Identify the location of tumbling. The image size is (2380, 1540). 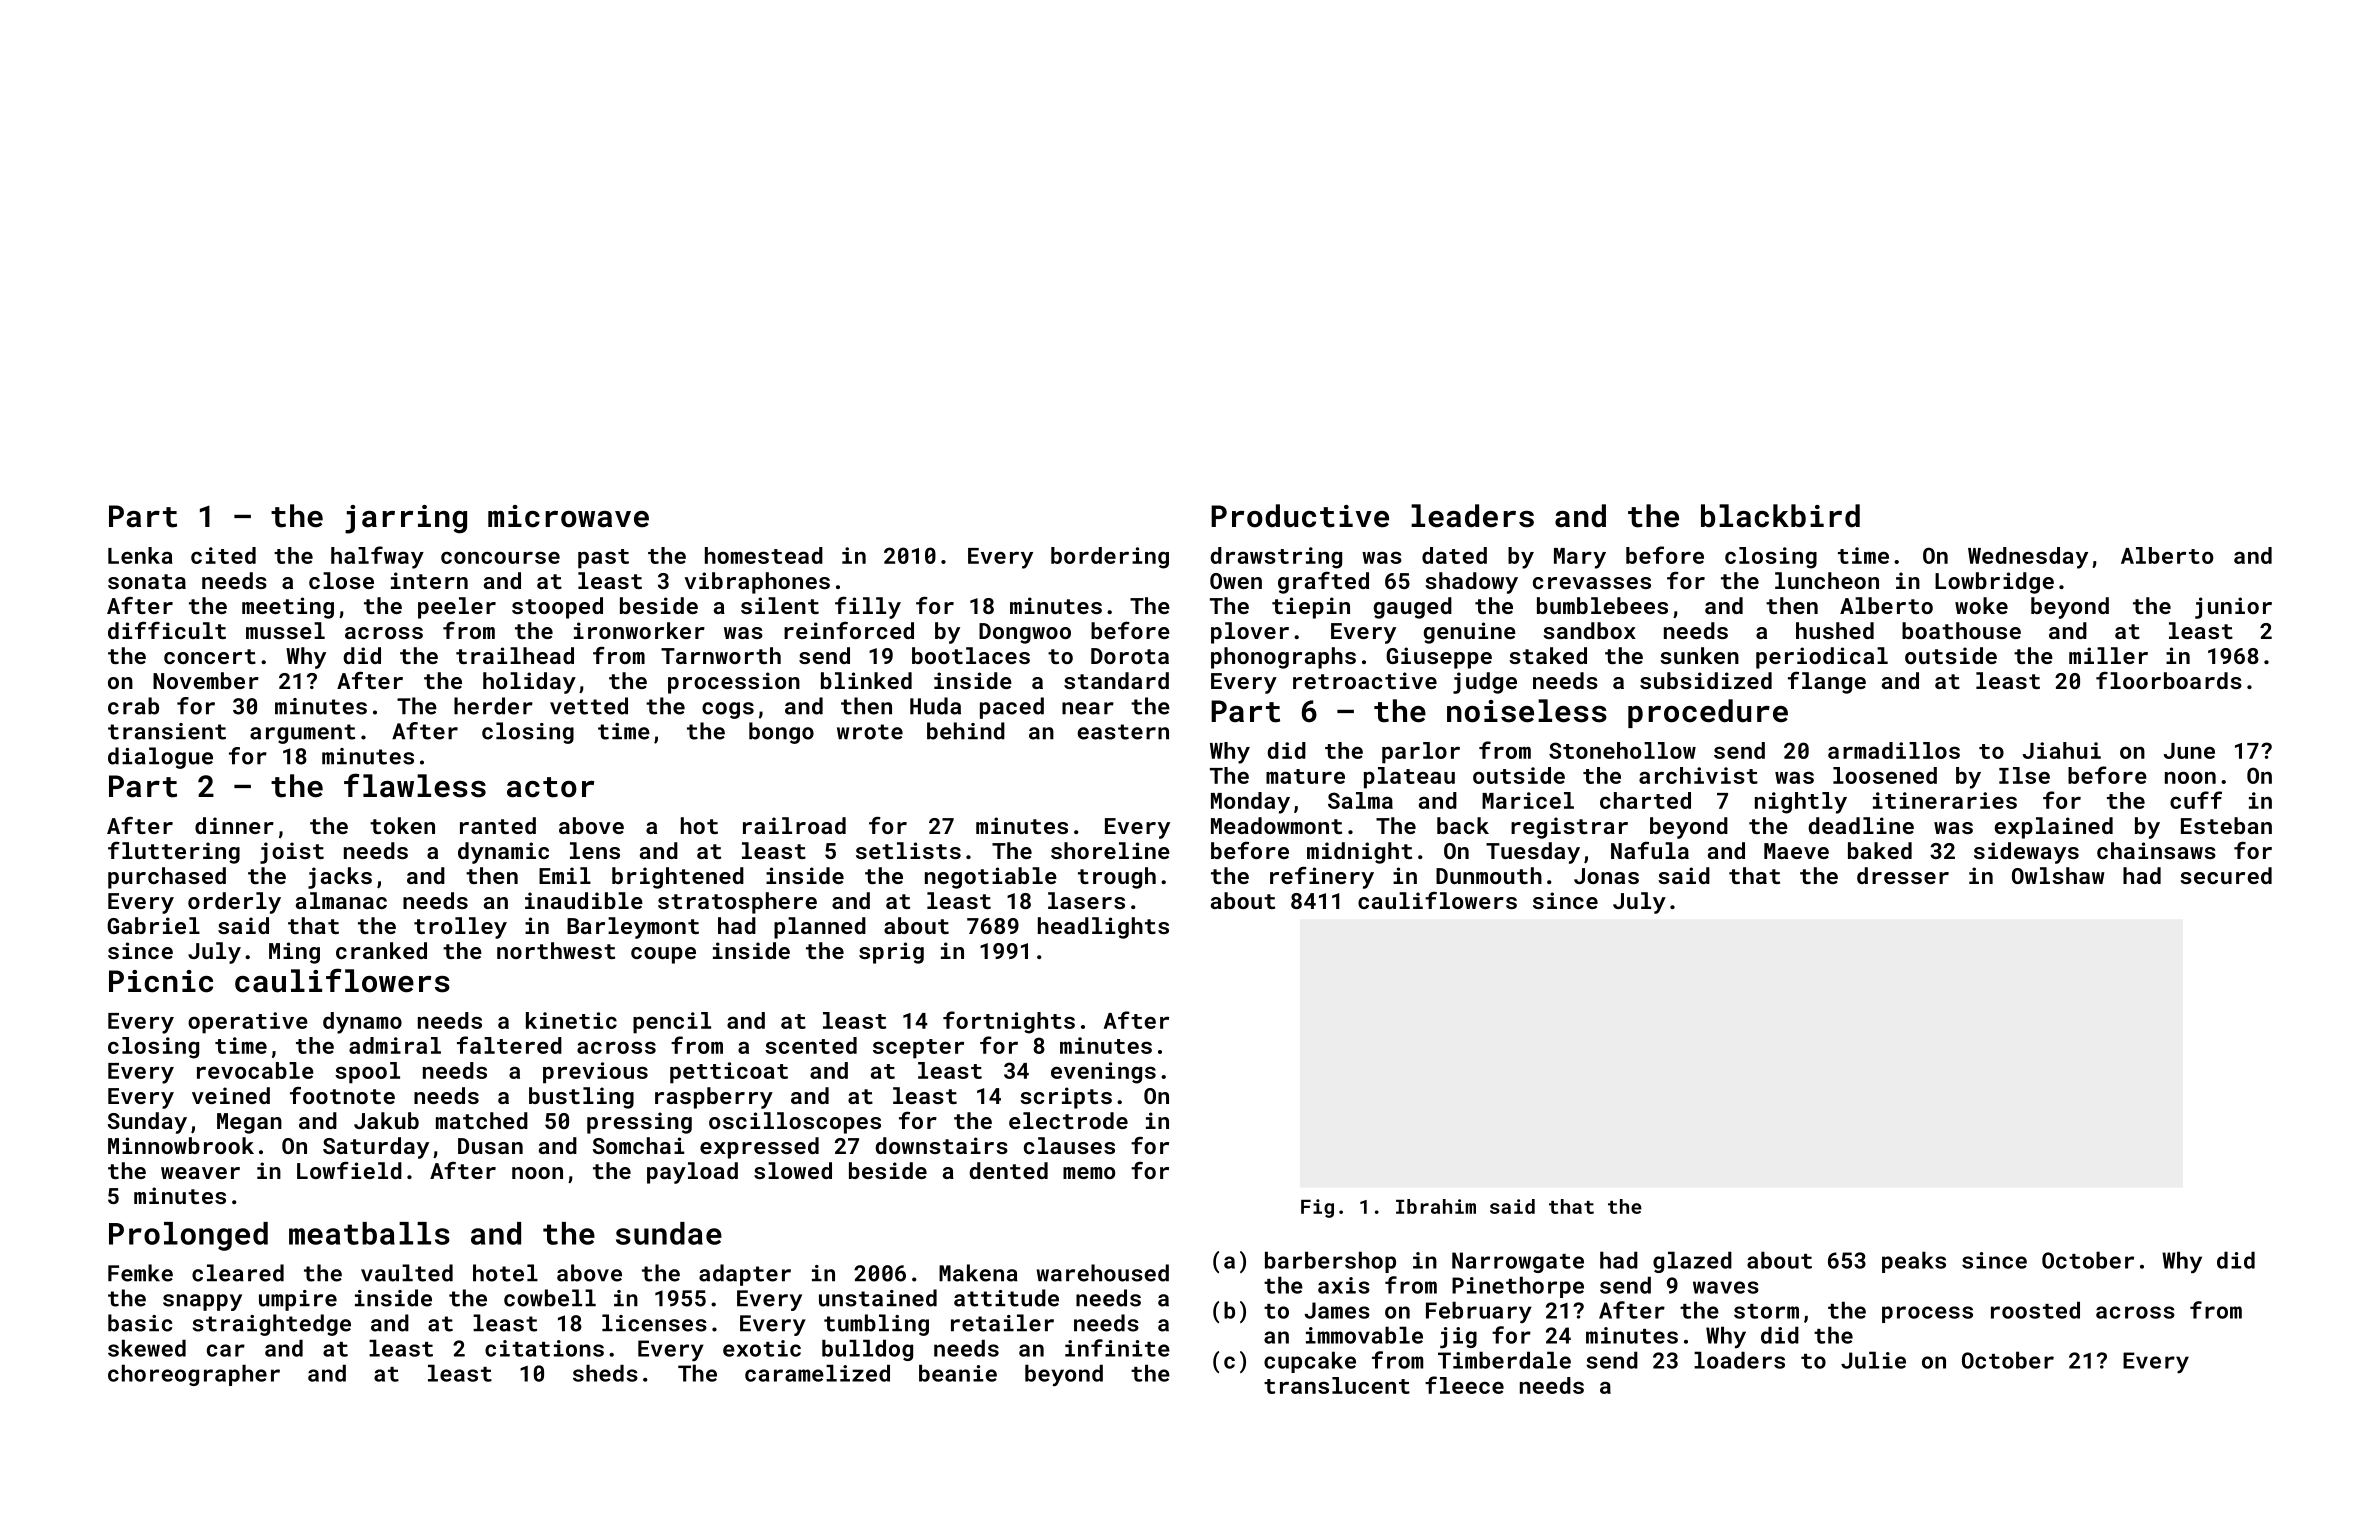
(876, 1325).
